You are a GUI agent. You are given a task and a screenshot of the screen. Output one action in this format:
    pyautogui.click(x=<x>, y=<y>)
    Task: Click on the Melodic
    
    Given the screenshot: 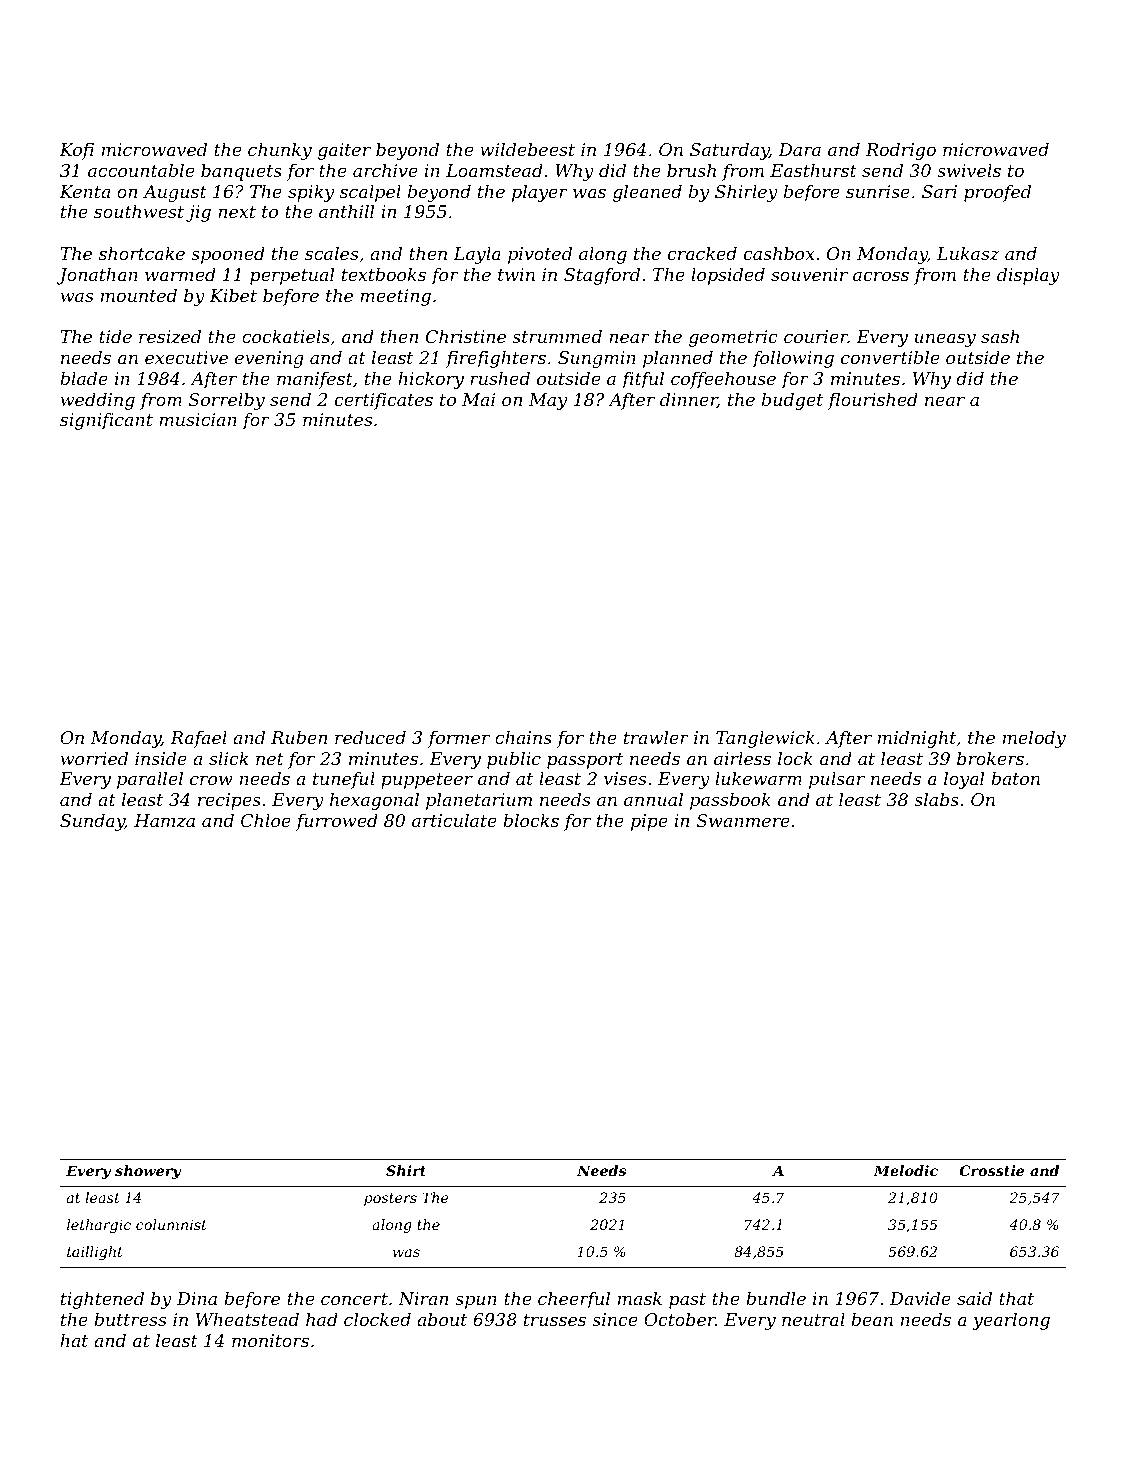 What is the action you would take?
    pyautogui.click(x=905, y=1170)
